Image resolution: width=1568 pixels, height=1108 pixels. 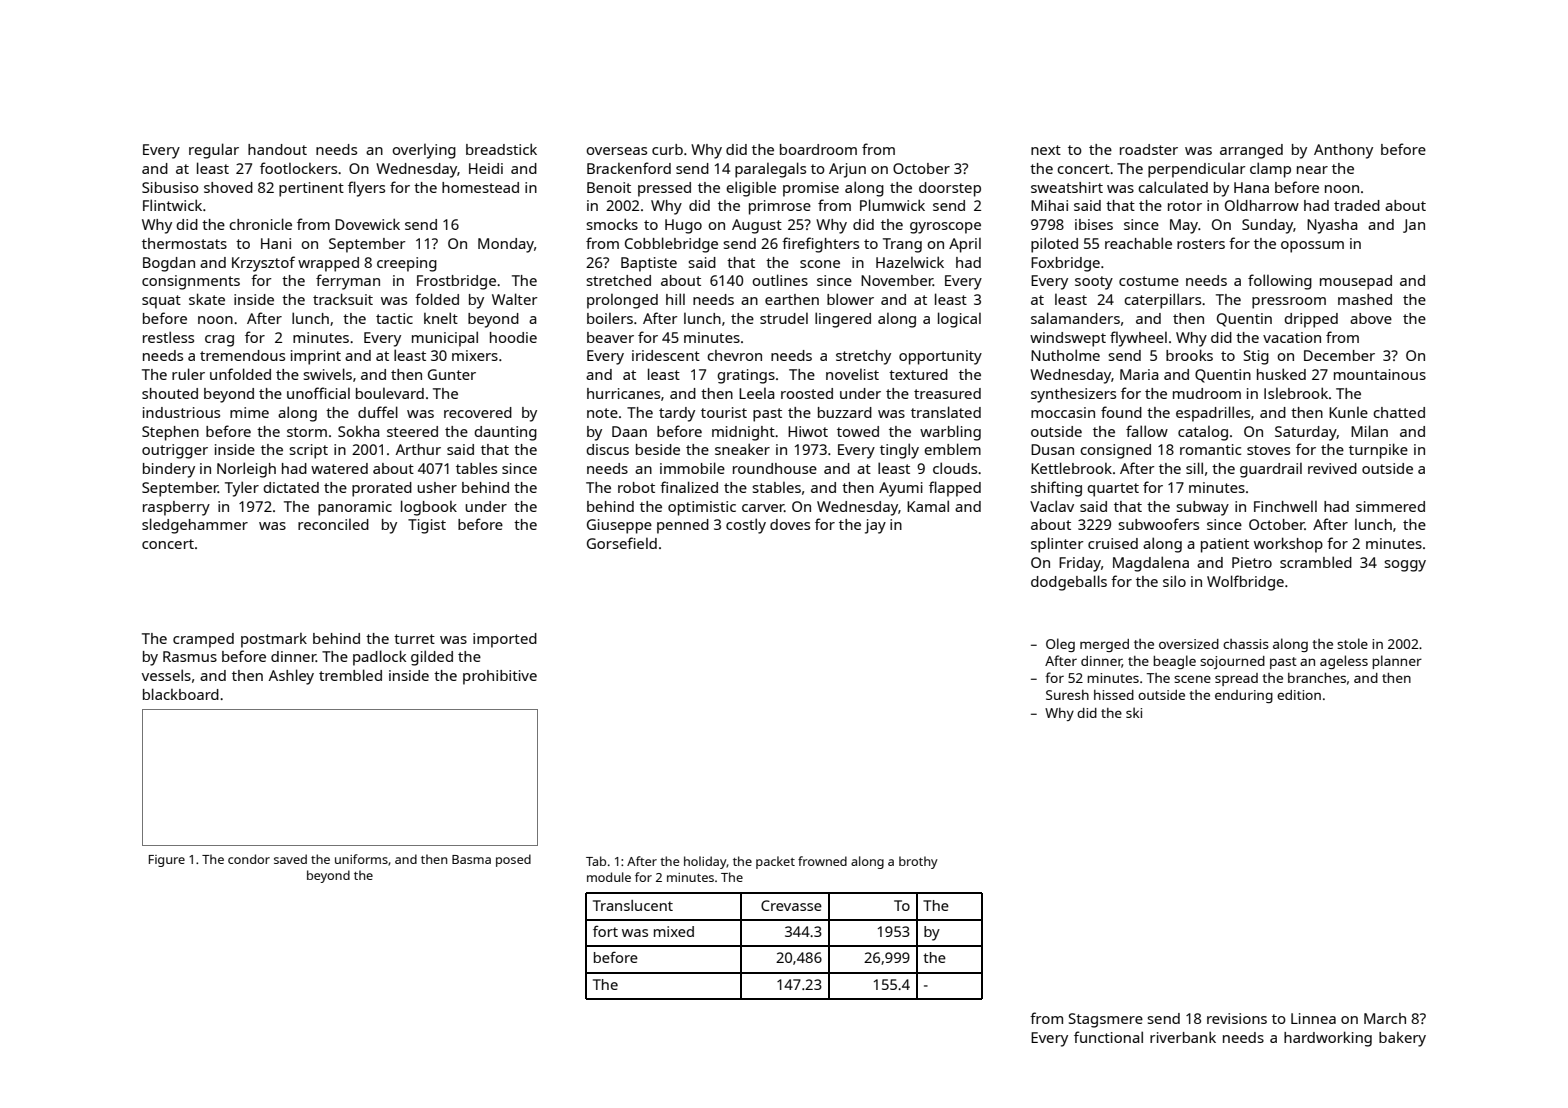 I want to click on fort, so click(x=605, y=931).
